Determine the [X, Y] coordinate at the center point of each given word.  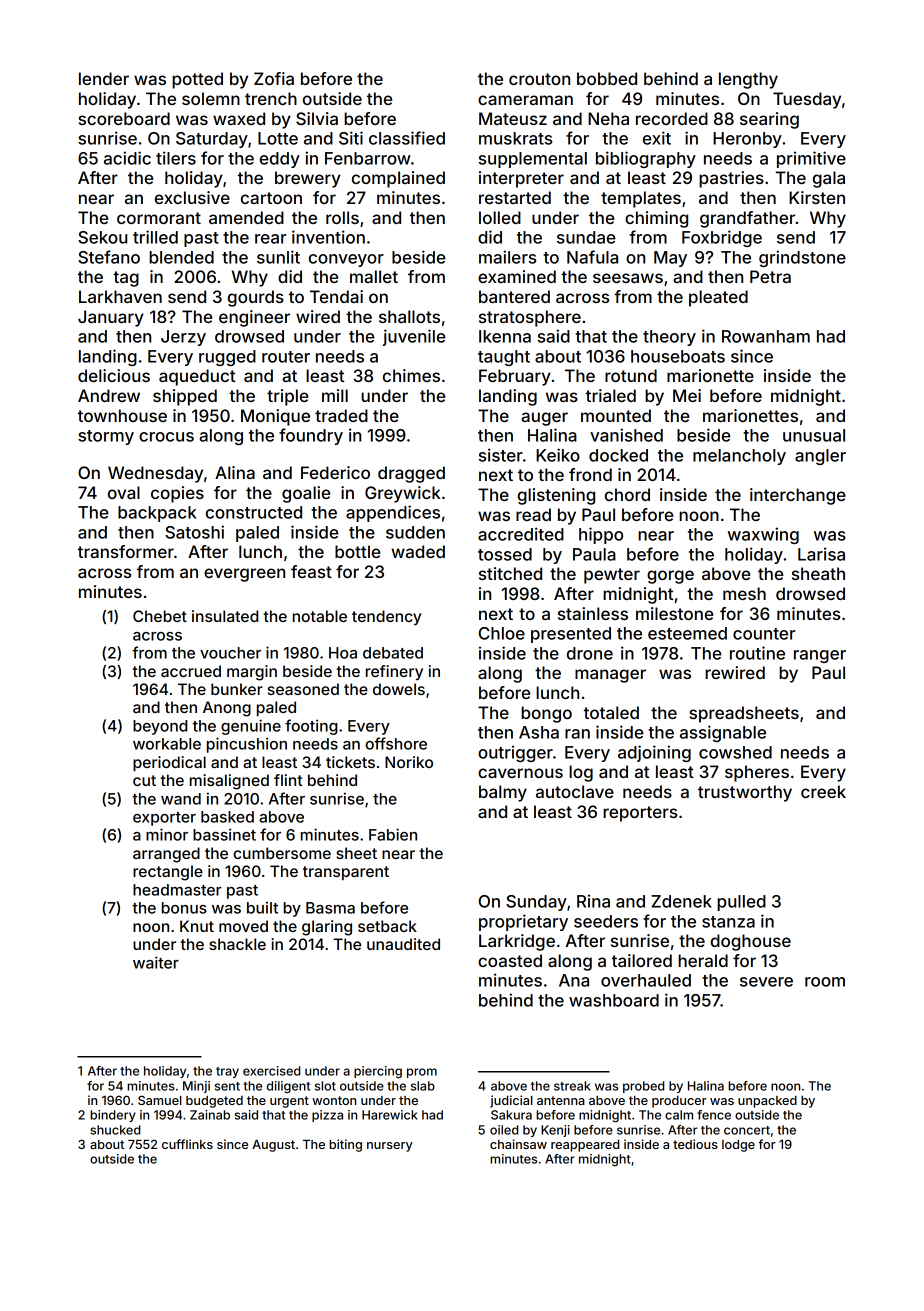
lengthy [748, 80]
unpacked [767, 1102]
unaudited [403, 944]
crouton [539, 79]
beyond [160, 727]
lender [104, 78]
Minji [196, 1087]
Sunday [536, 903]
